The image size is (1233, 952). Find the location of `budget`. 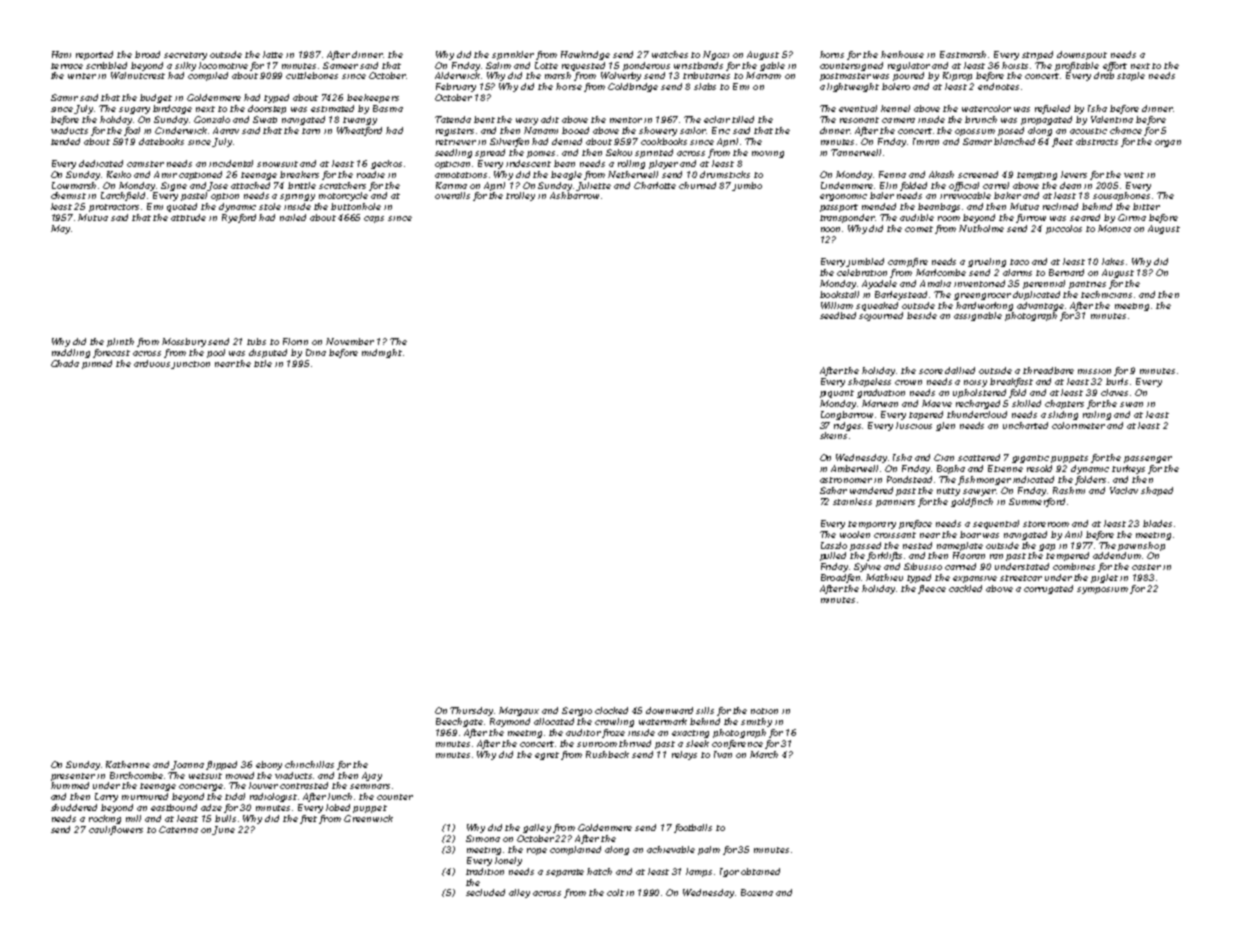

budget is located at coordinates (156, 98).
